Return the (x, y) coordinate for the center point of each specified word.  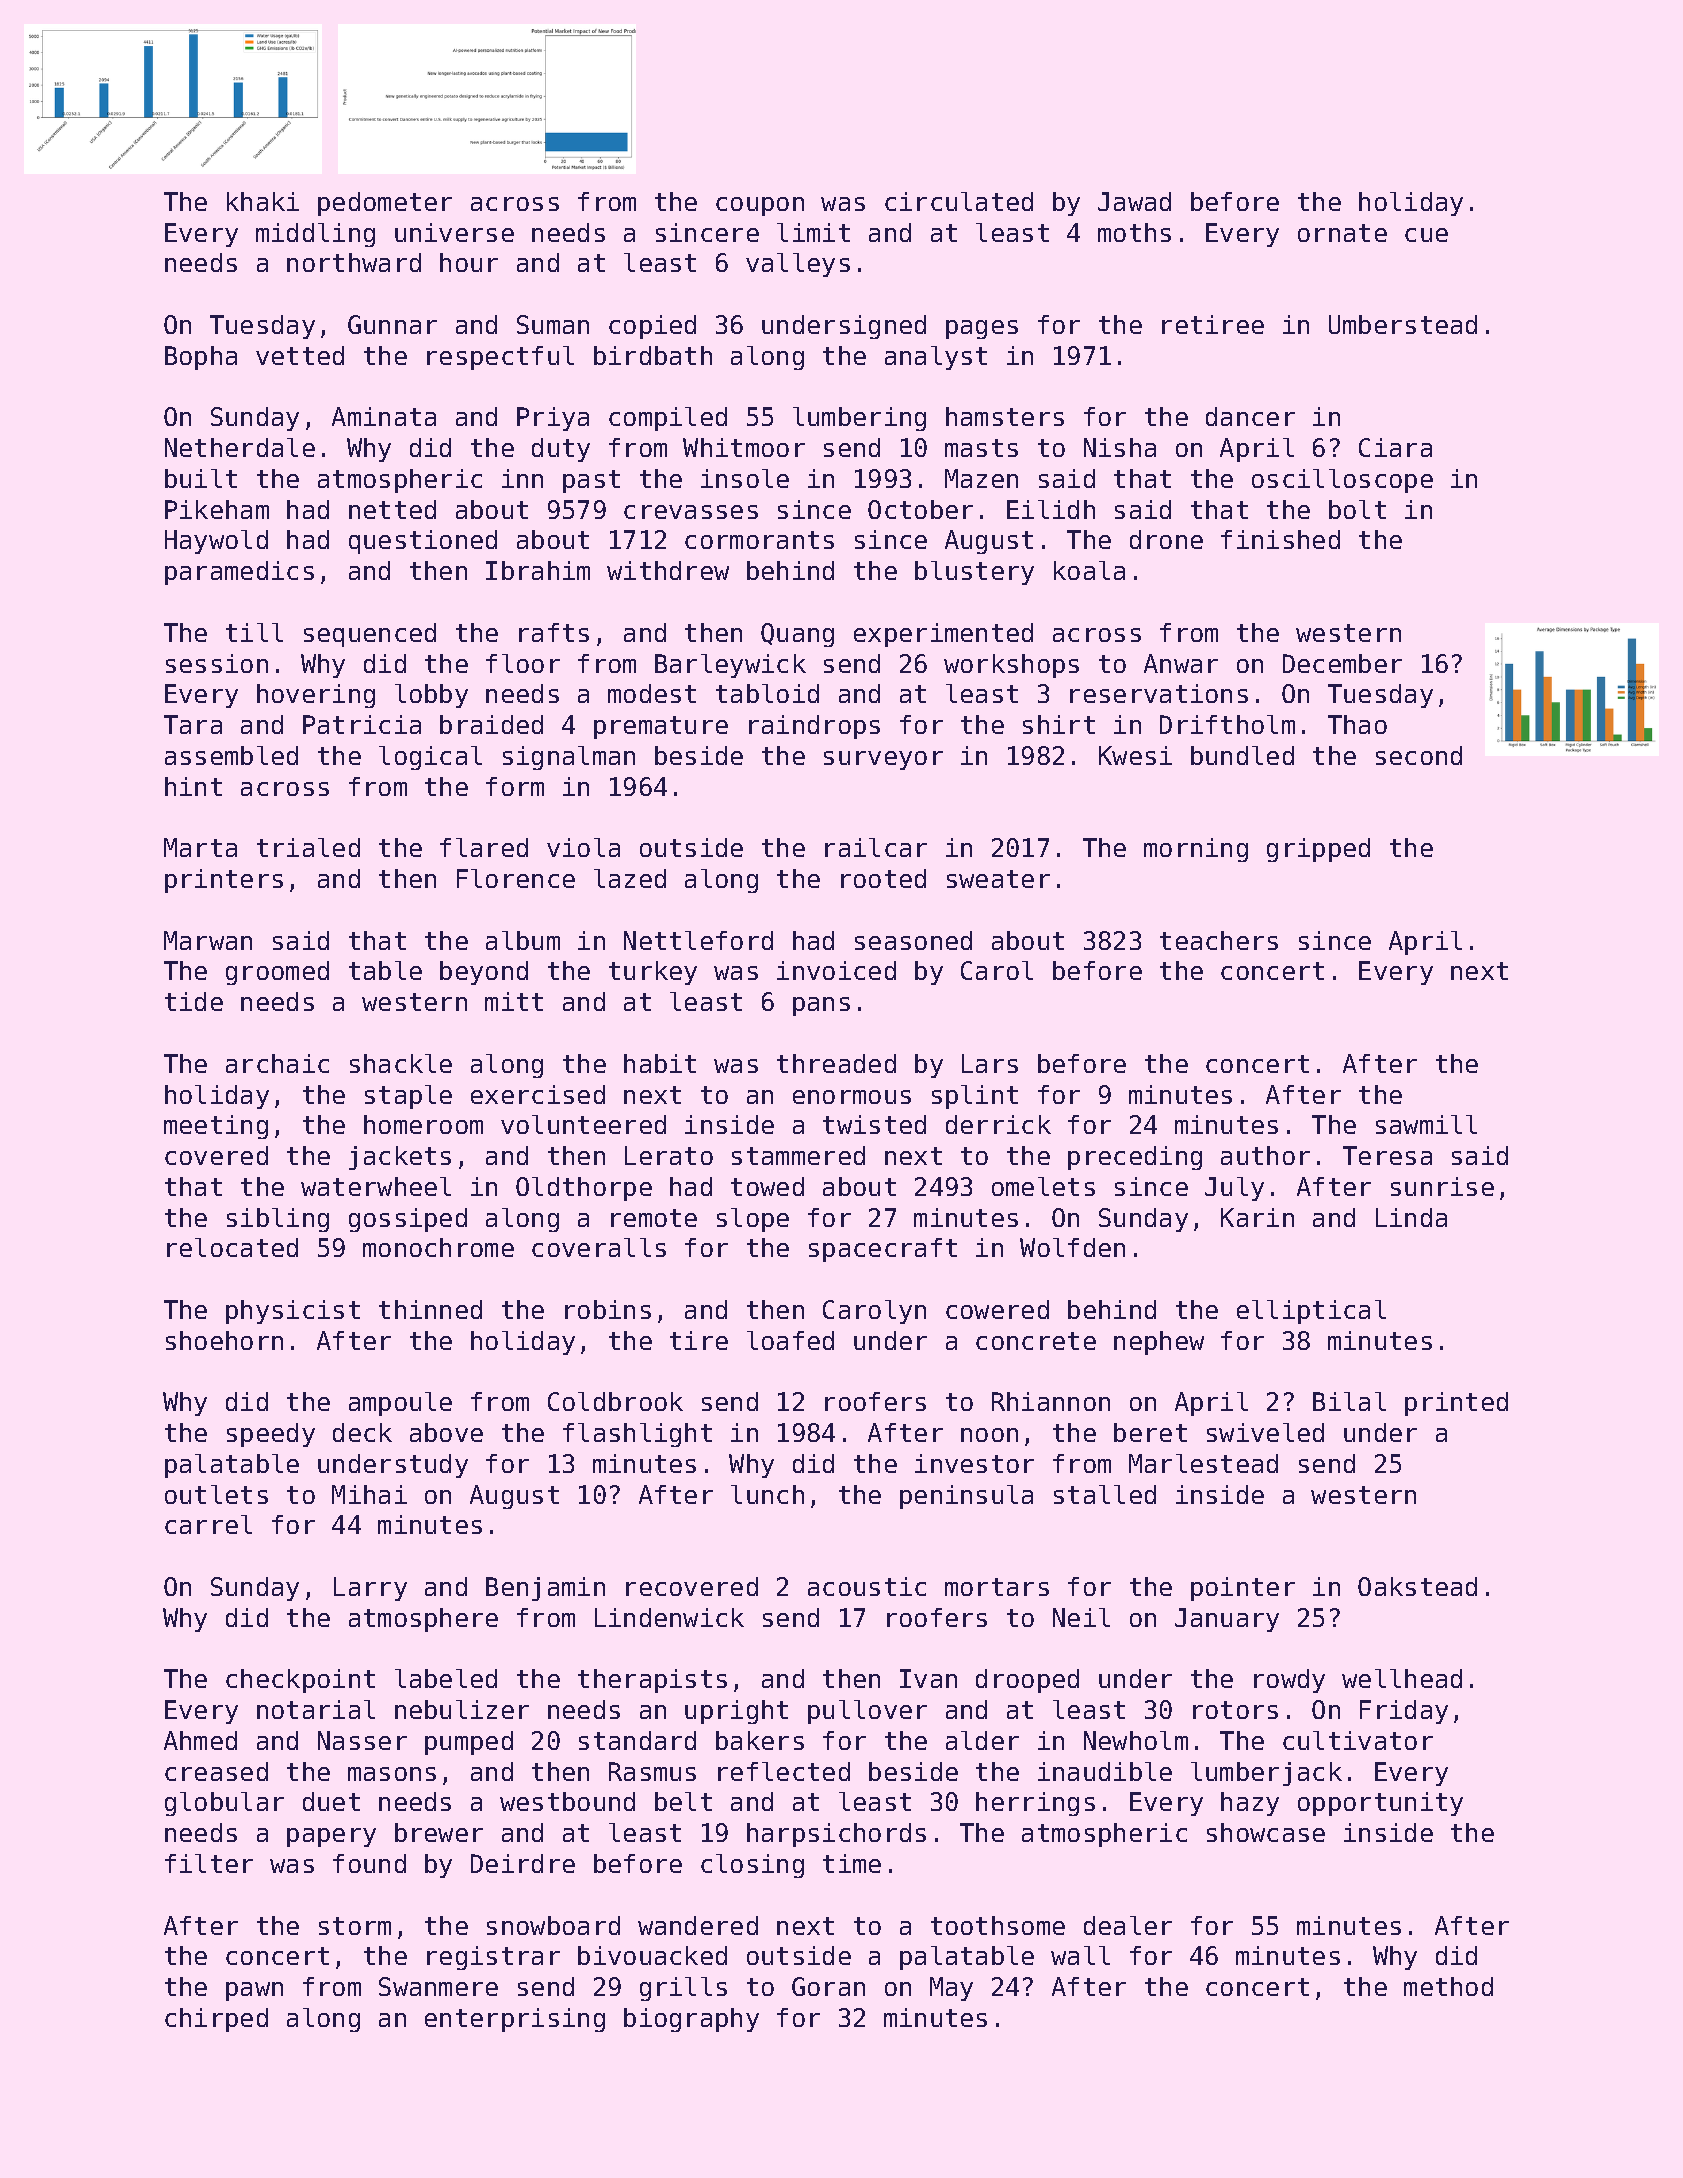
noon (989, 1435)
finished (1280, 539)
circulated (959, 201)
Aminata (384, 416)
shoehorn (224, 1340)
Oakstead (1417, 1586)
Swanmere (438, 1986)
